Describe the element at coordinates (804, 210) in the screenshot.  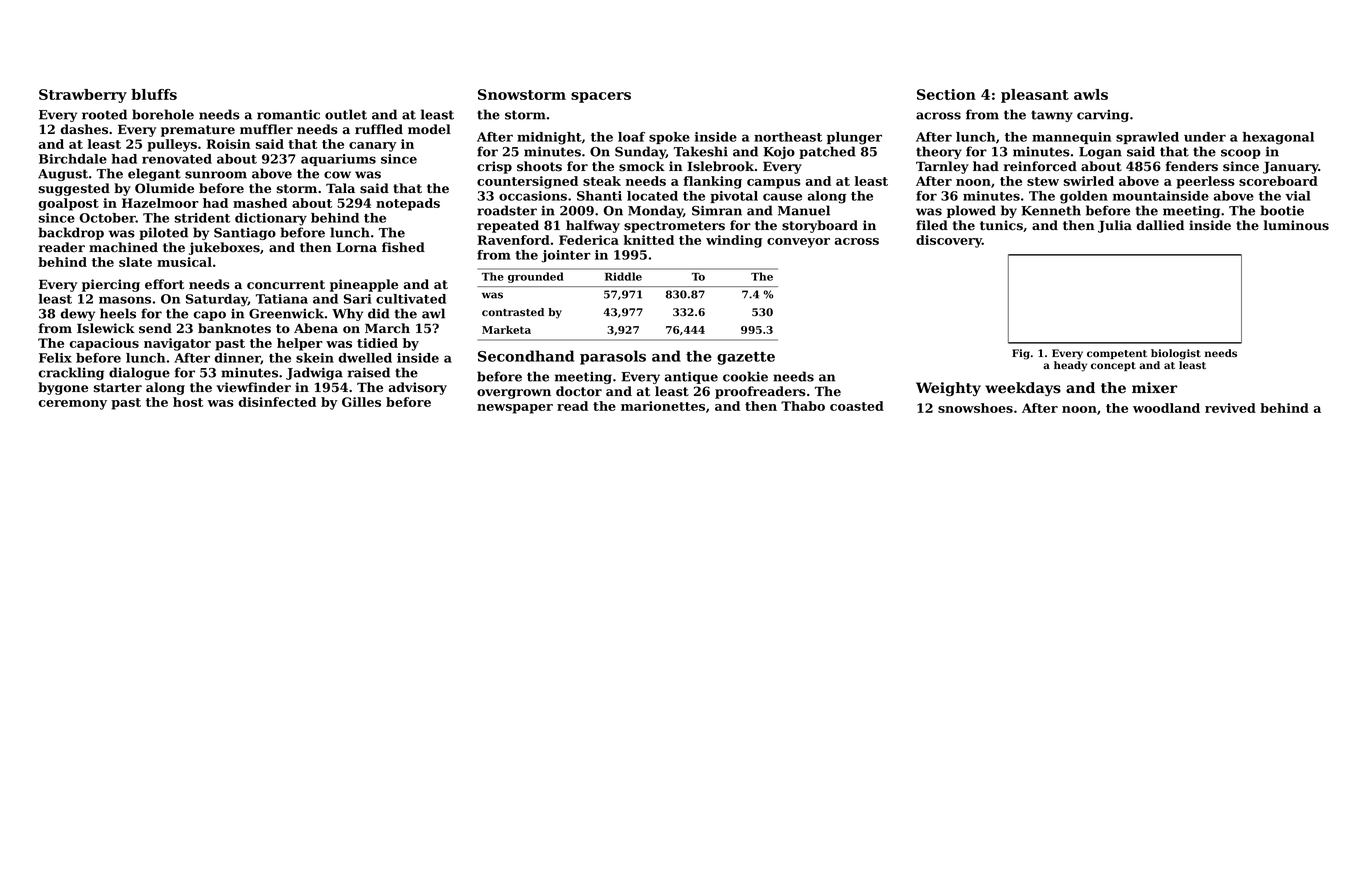
I see `Manuel` at that location.
